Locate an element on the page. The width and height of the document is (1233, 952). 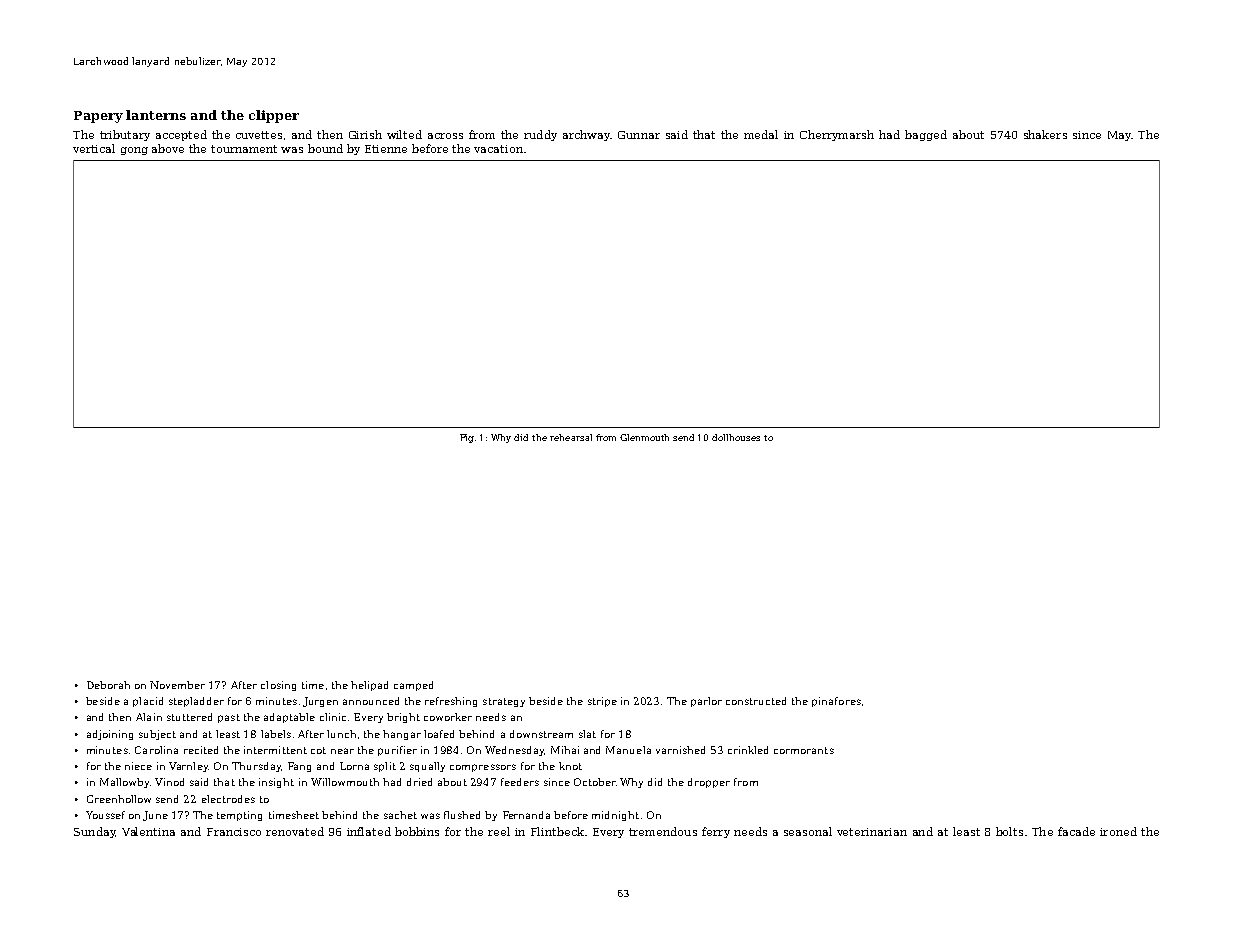
Cherrymarsh is located at coordinates (837, 135).
